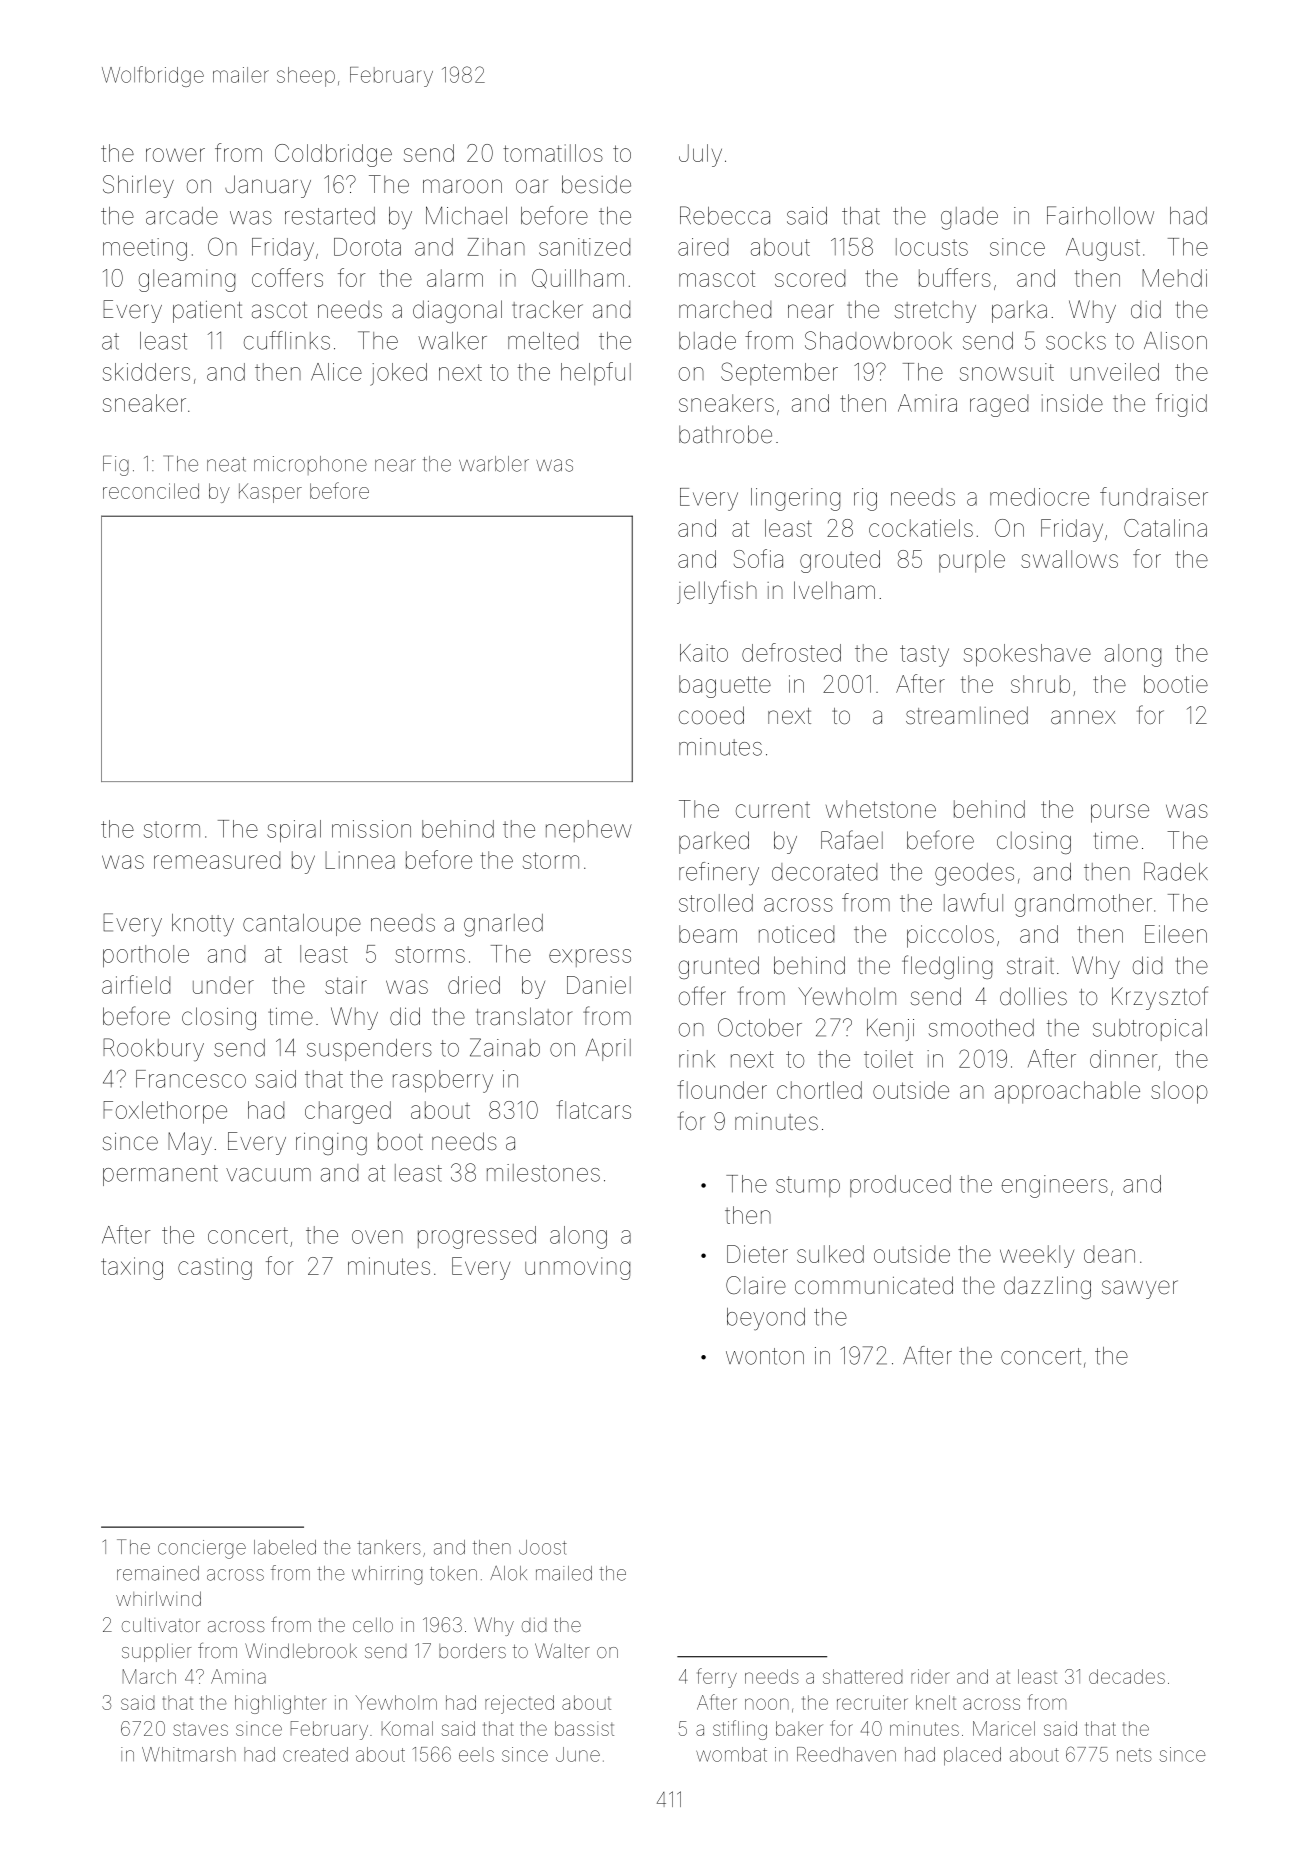  What do you see at coordinates (969, 218) in the document?
I see `glade` at bounding box center [969, 218].
